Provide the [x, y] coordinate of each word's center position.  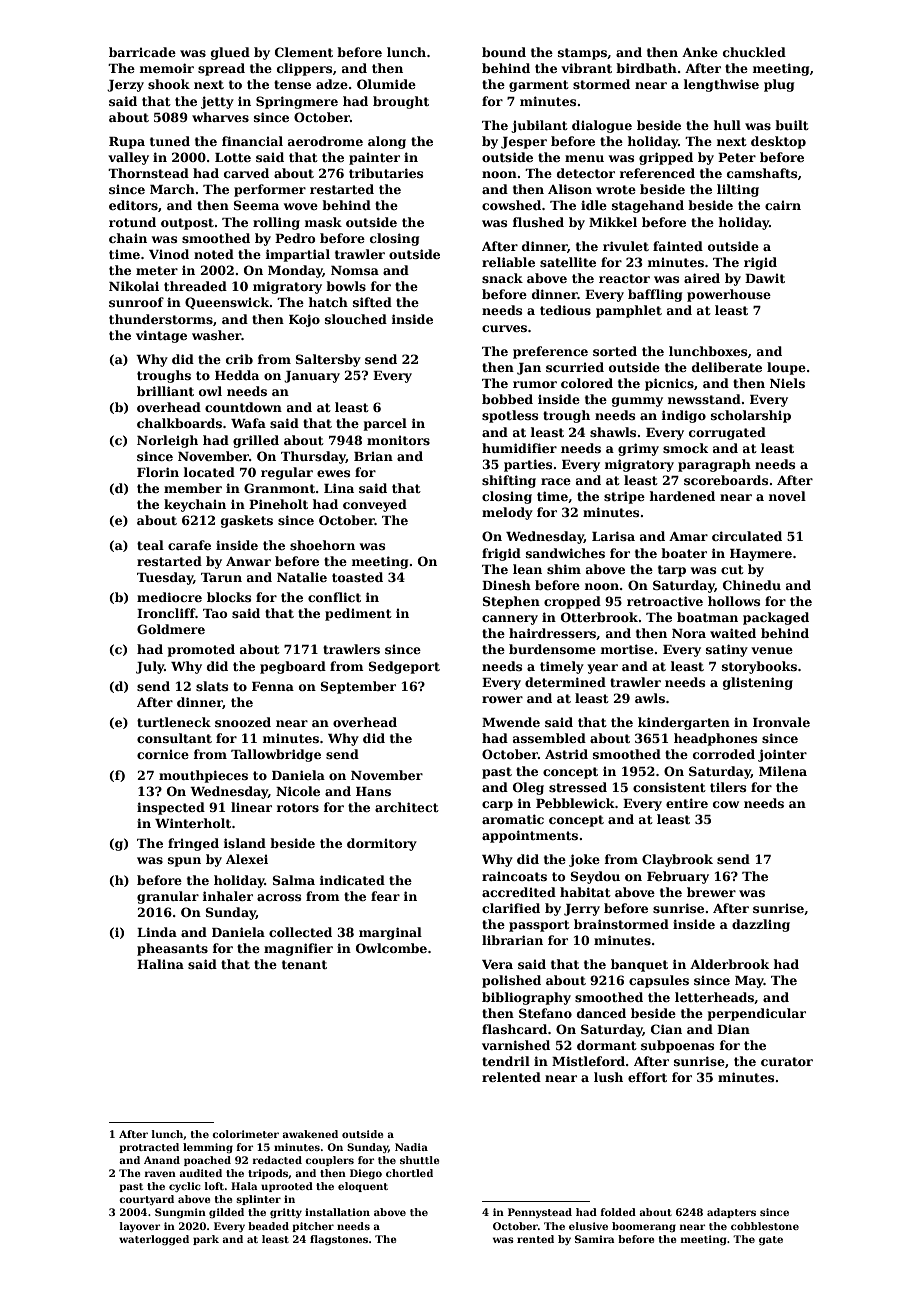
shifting [509, 481]
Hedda [237, 375]
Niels [787, 383]
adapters [731, 1213]
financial [252, 141]
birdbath [646, 68]
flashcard [514, 1029]
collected [300, 932]
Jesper [524, 143]
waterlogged [154, 1240]
